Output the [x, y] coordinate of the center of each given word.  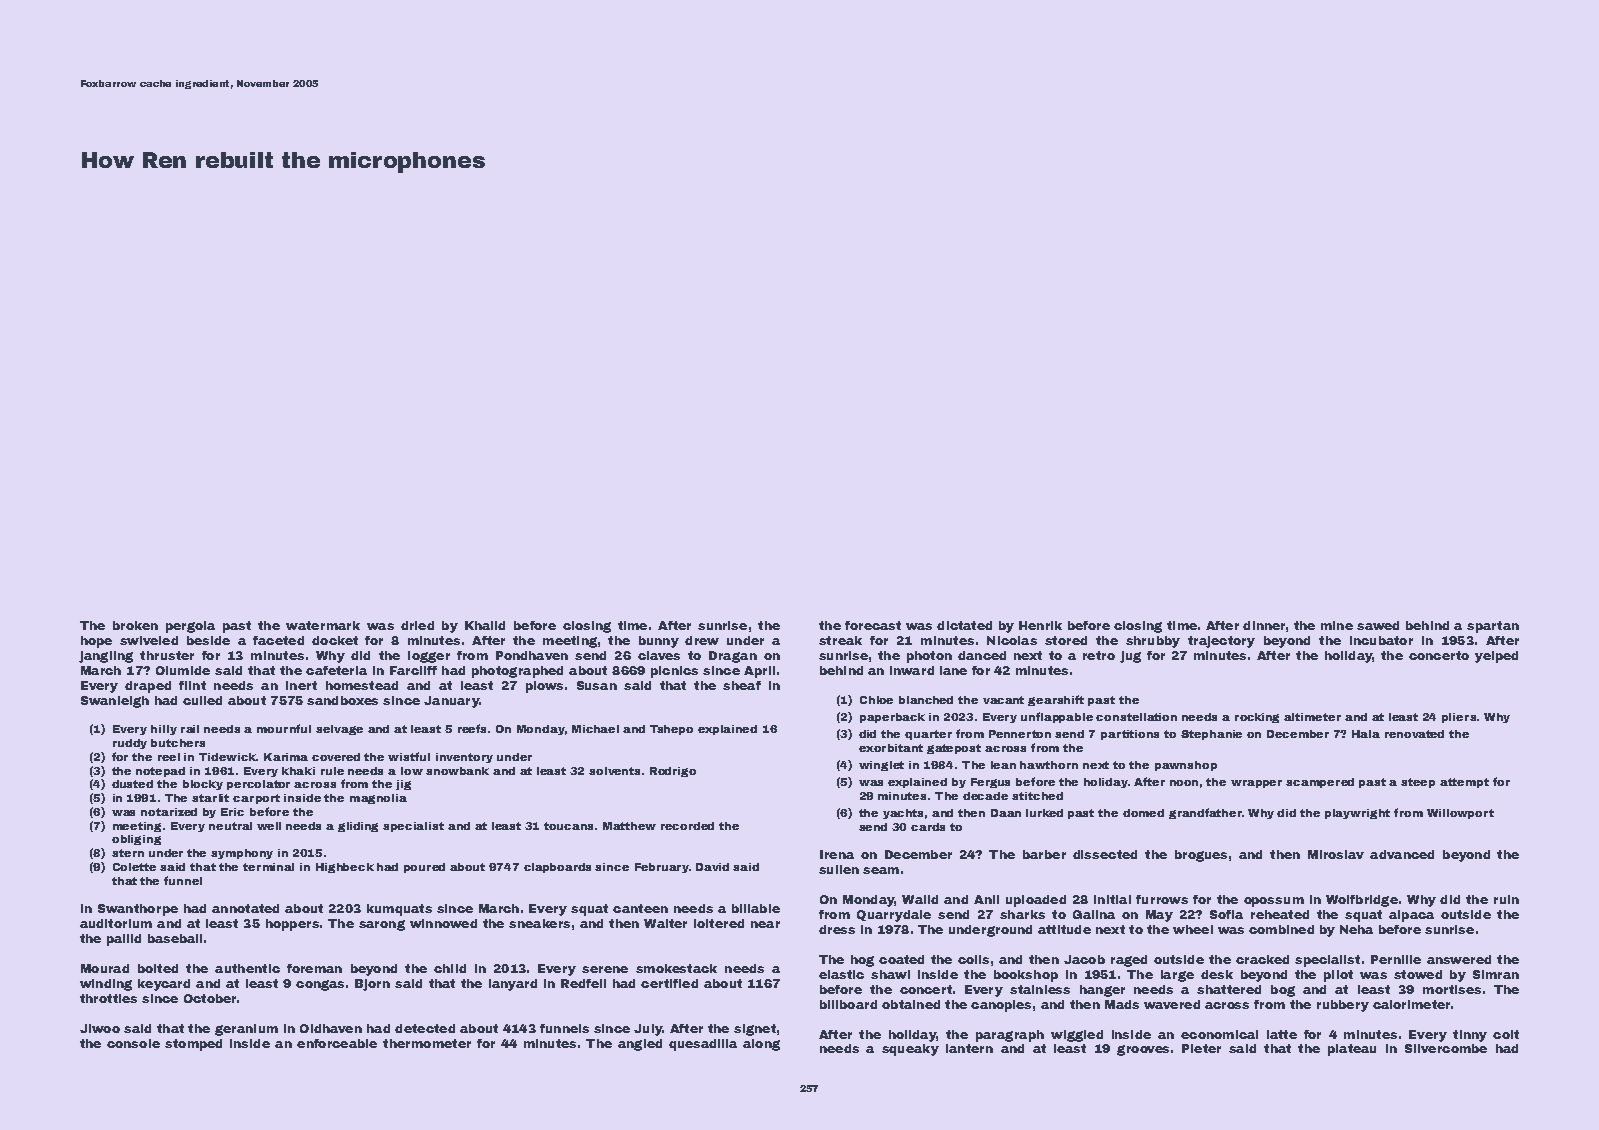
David [712, 867]
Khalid [485, 625]
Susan [597, 685]
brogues [1201, 856]
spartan [1493, 627]
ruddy [130, 744]
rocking [1257, 718]
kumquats [399, 910]
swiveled [149, 640]
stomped [193, 1045]
